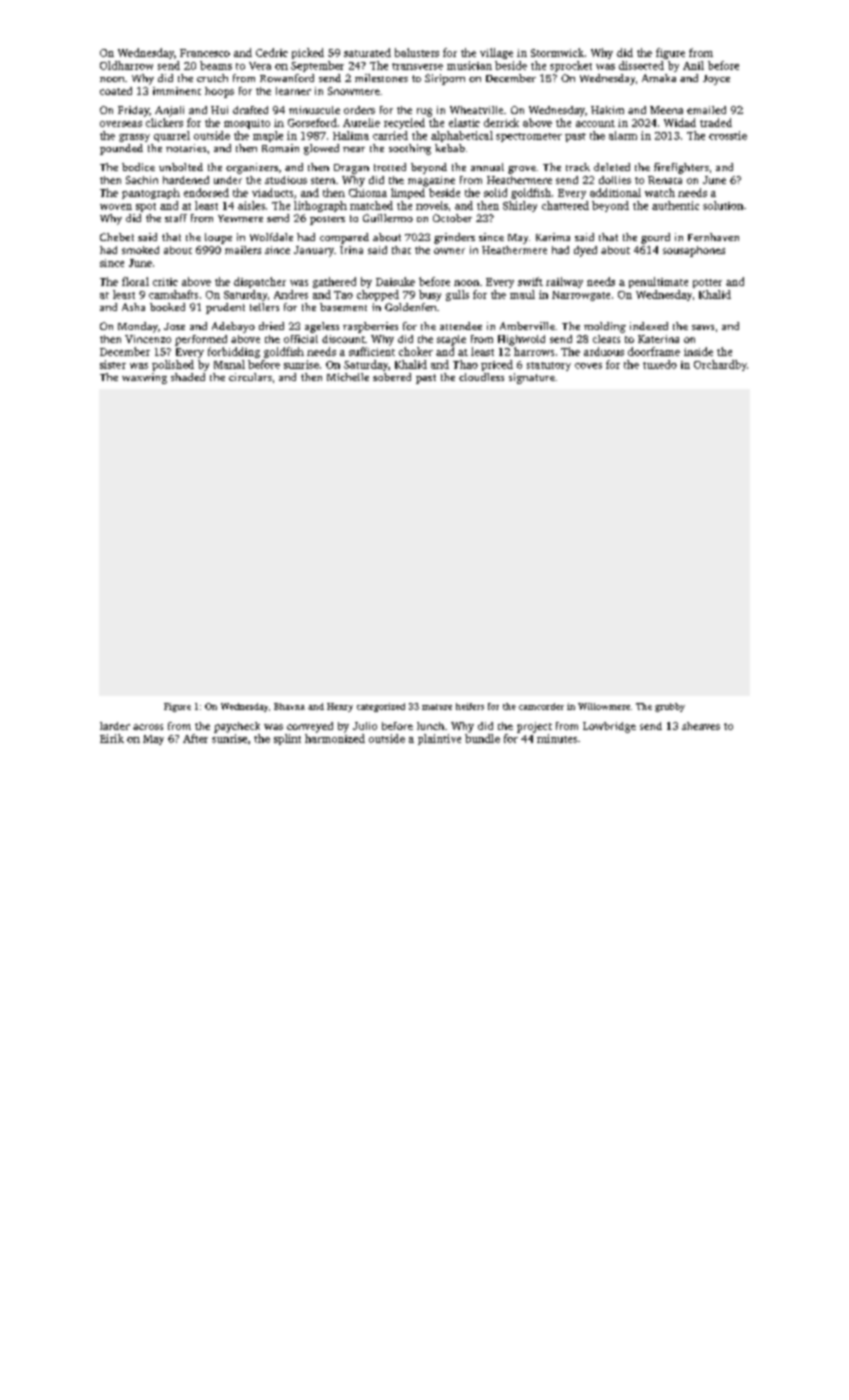 The width and height of the screenshot is (849, 1400). I want to click on categorized, so click(381, 707).
